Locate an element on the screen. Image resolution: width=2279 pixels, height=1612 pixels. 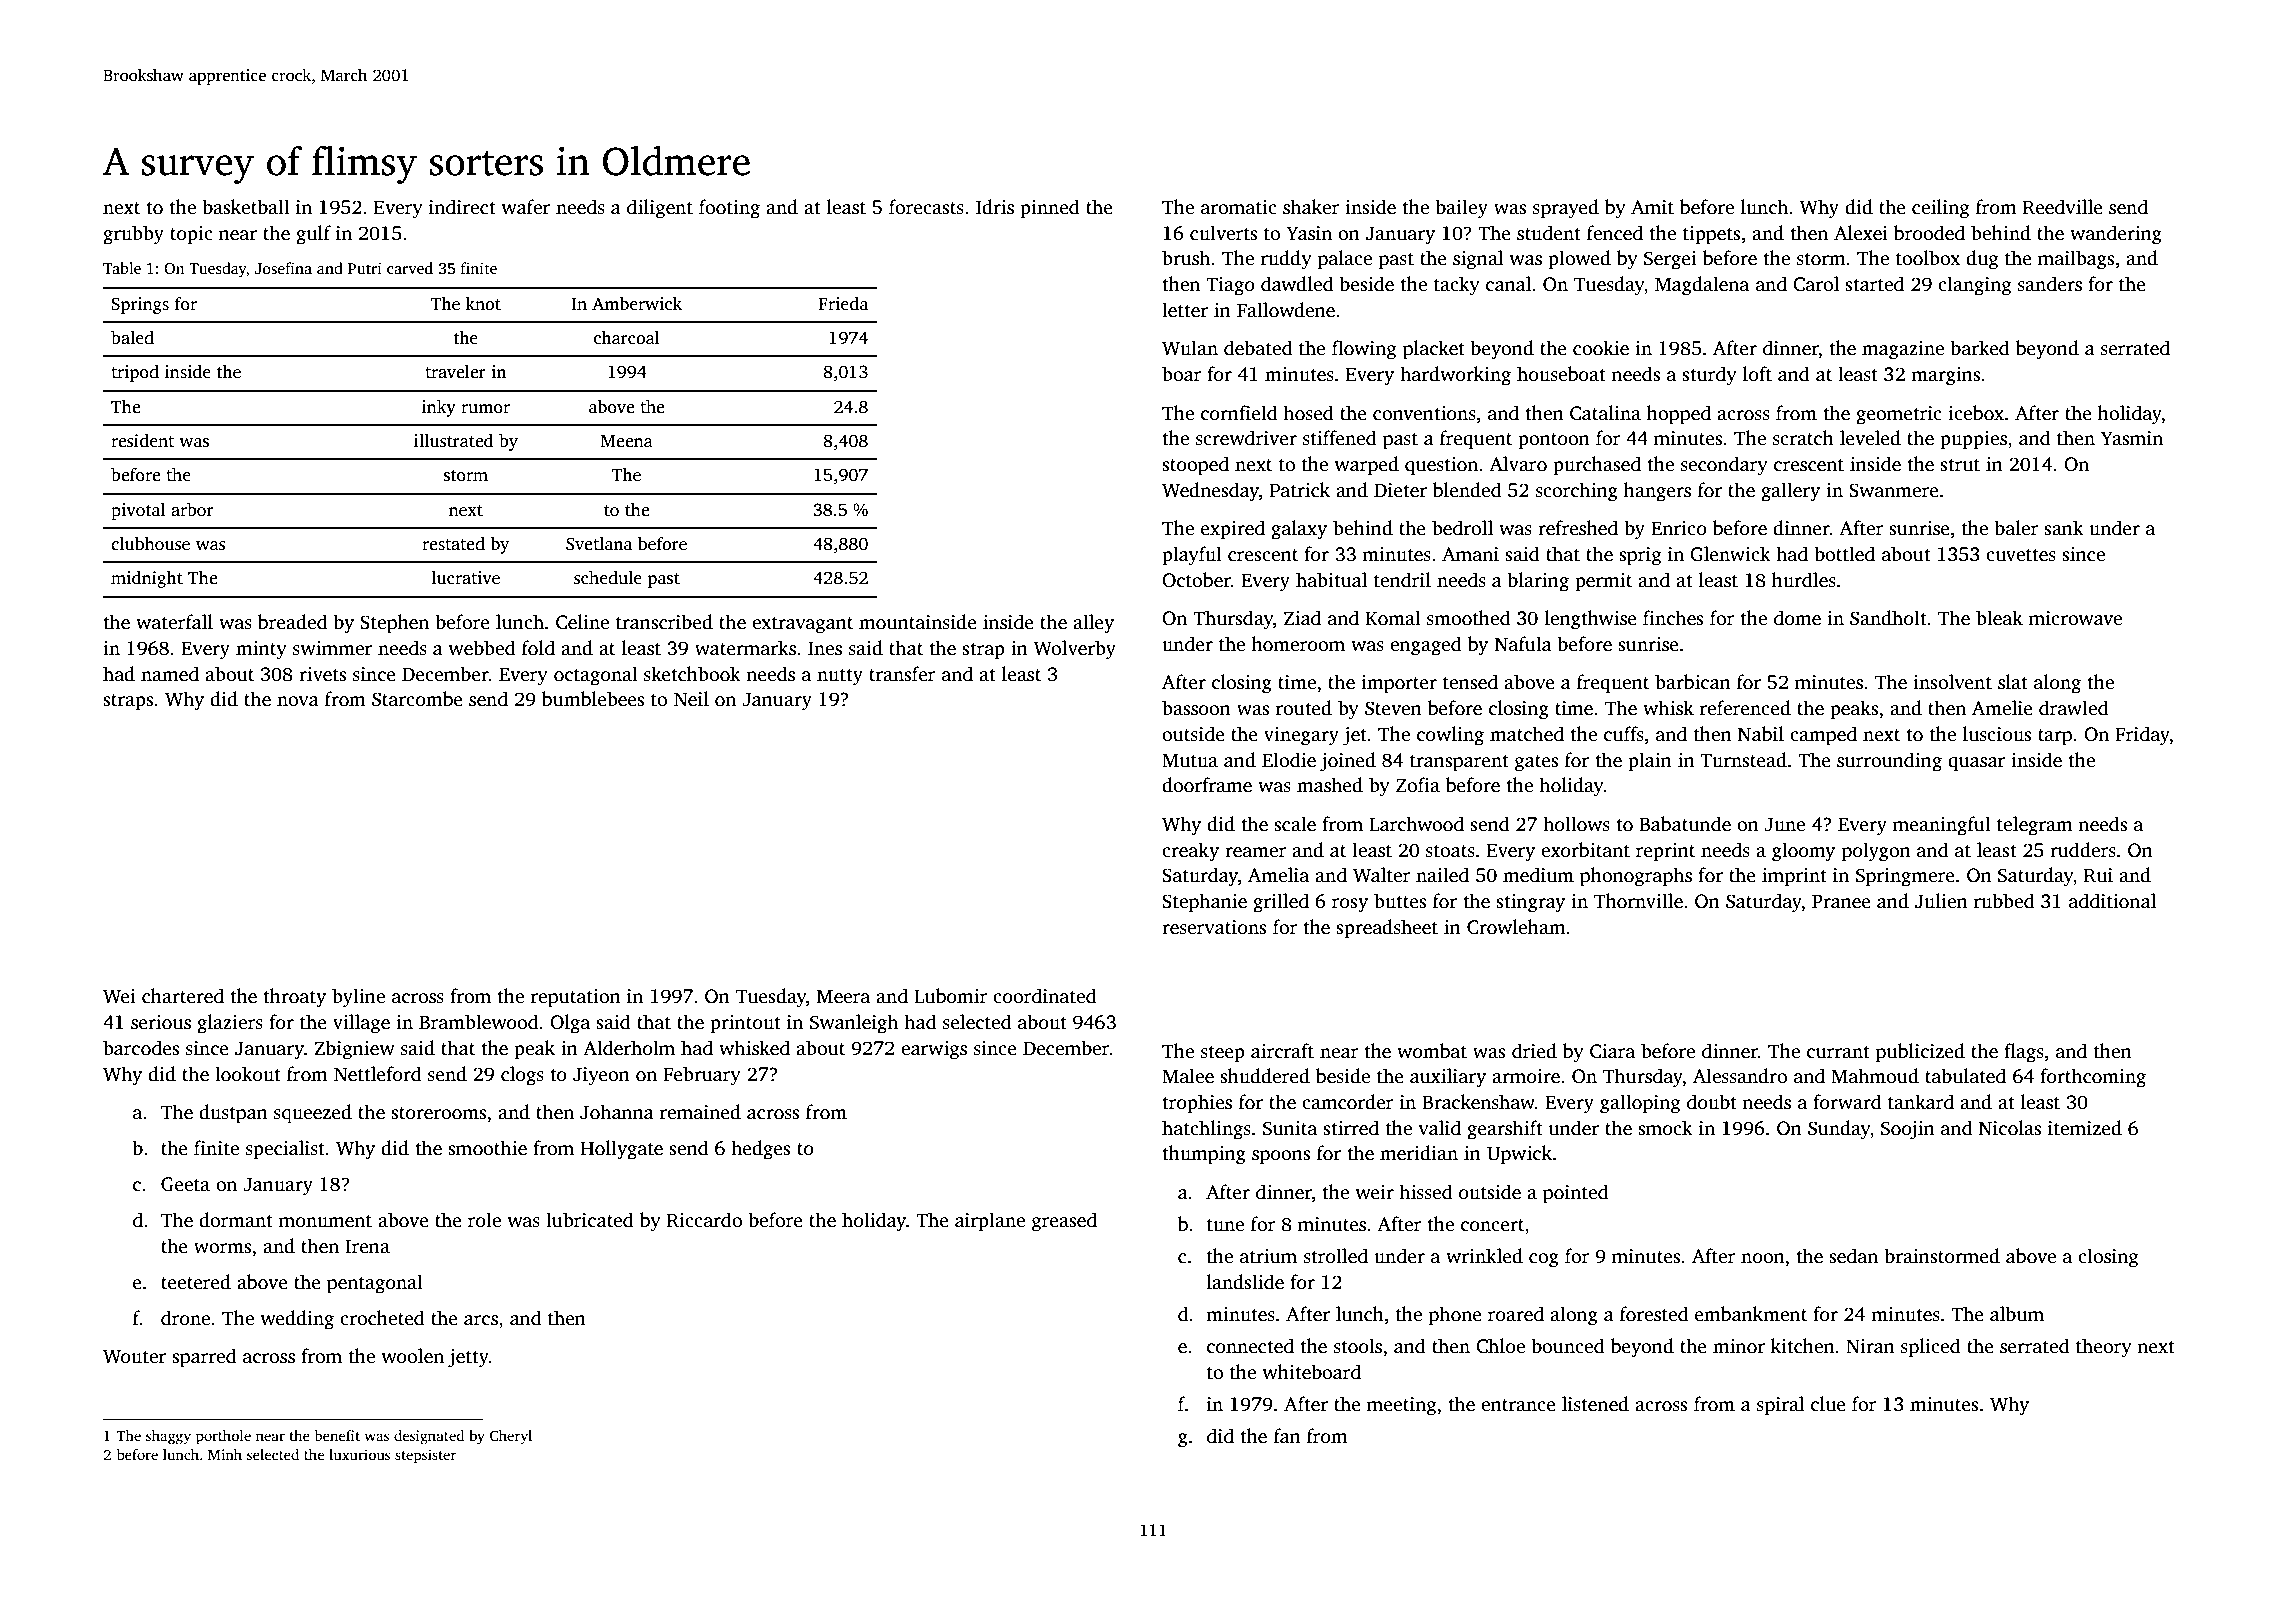
question is located at coordinates (1441, 466).
